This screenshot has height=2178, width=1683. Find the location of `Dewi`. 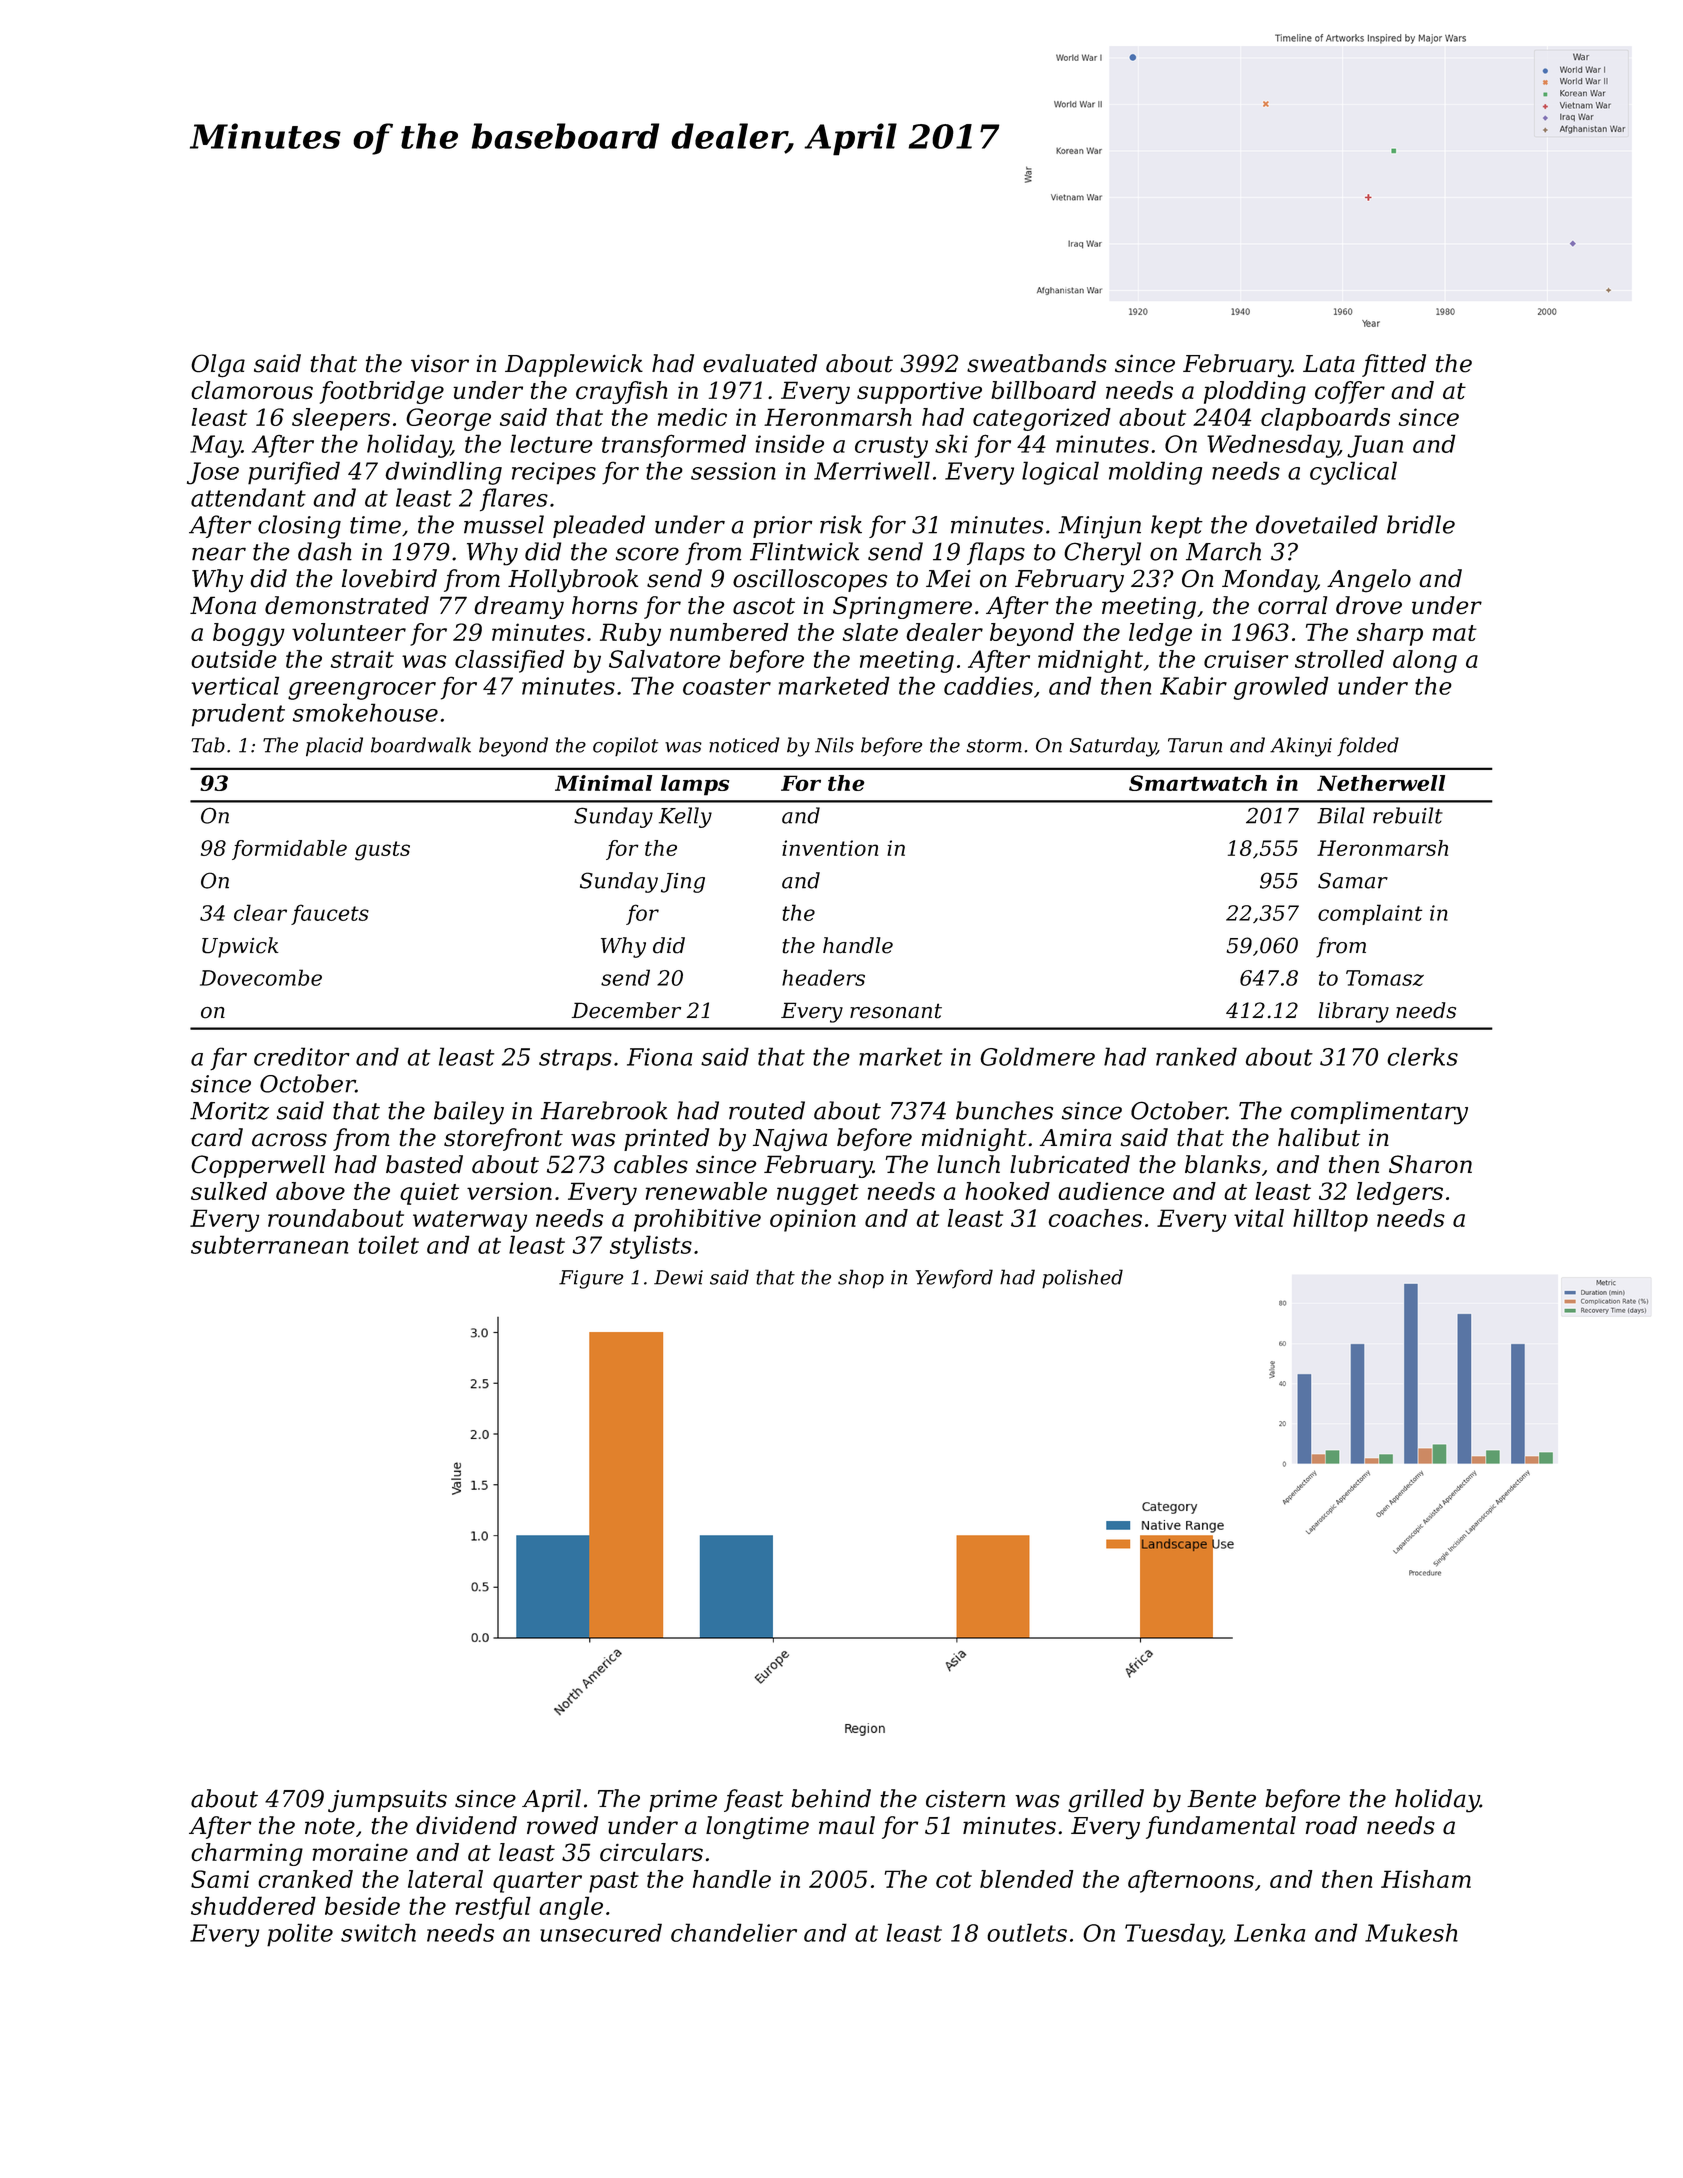

Dewi is located at coordinates (678, 1277).
